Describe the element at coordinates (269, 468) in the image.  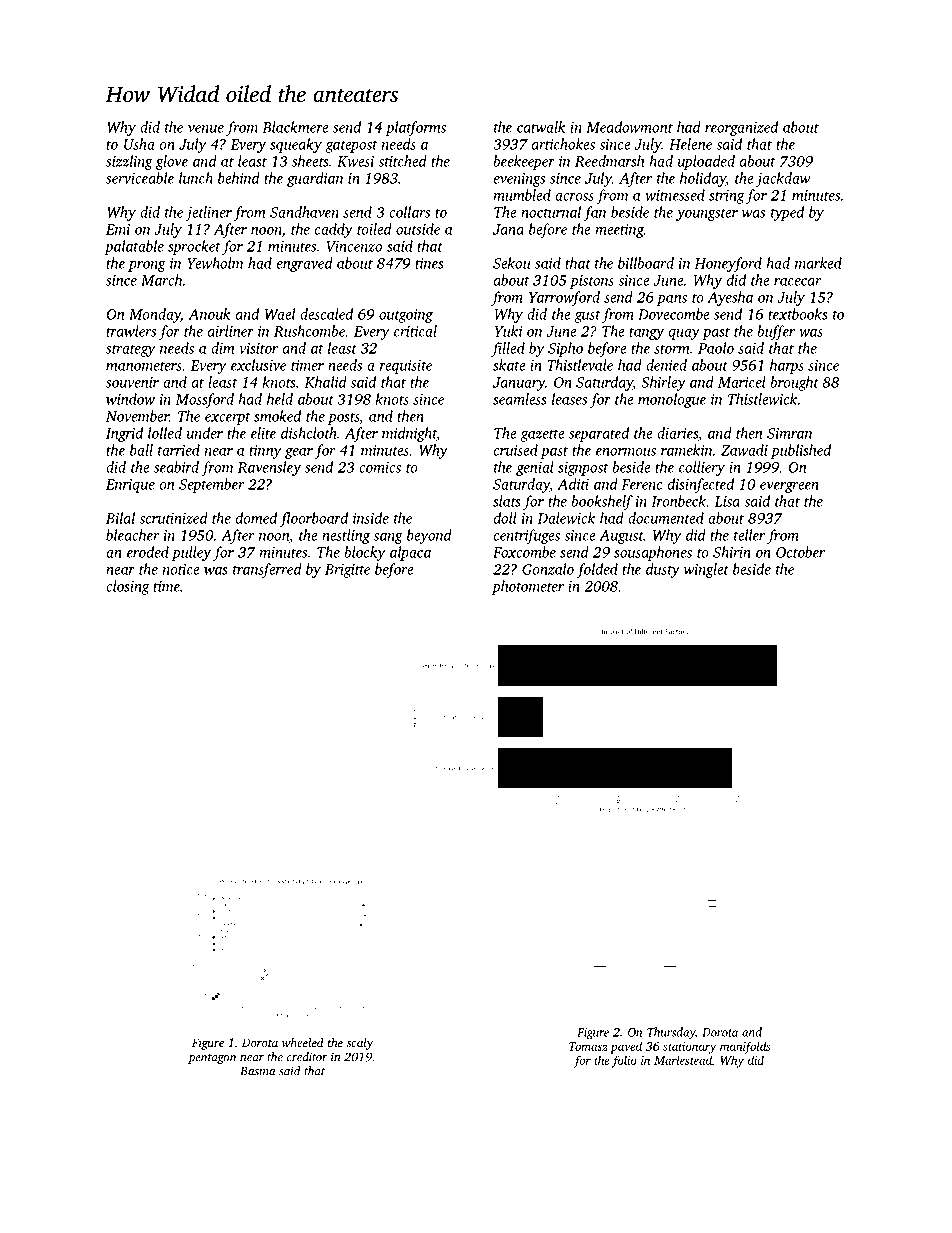
I see `Ravensley` at that location.
